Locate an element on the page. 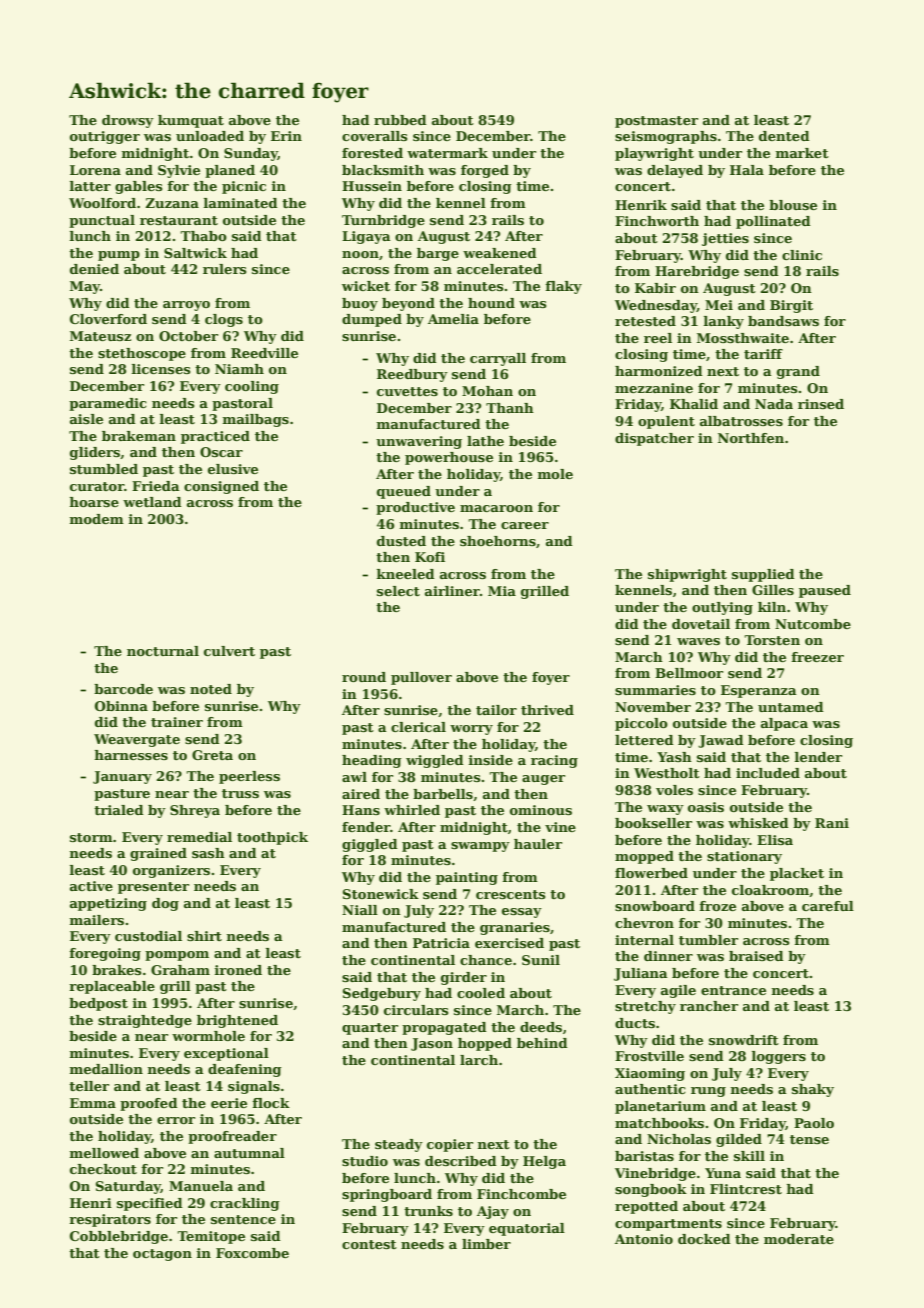 This page has height=1308, width=924. checkout is located at coordinates (103, 1169).
